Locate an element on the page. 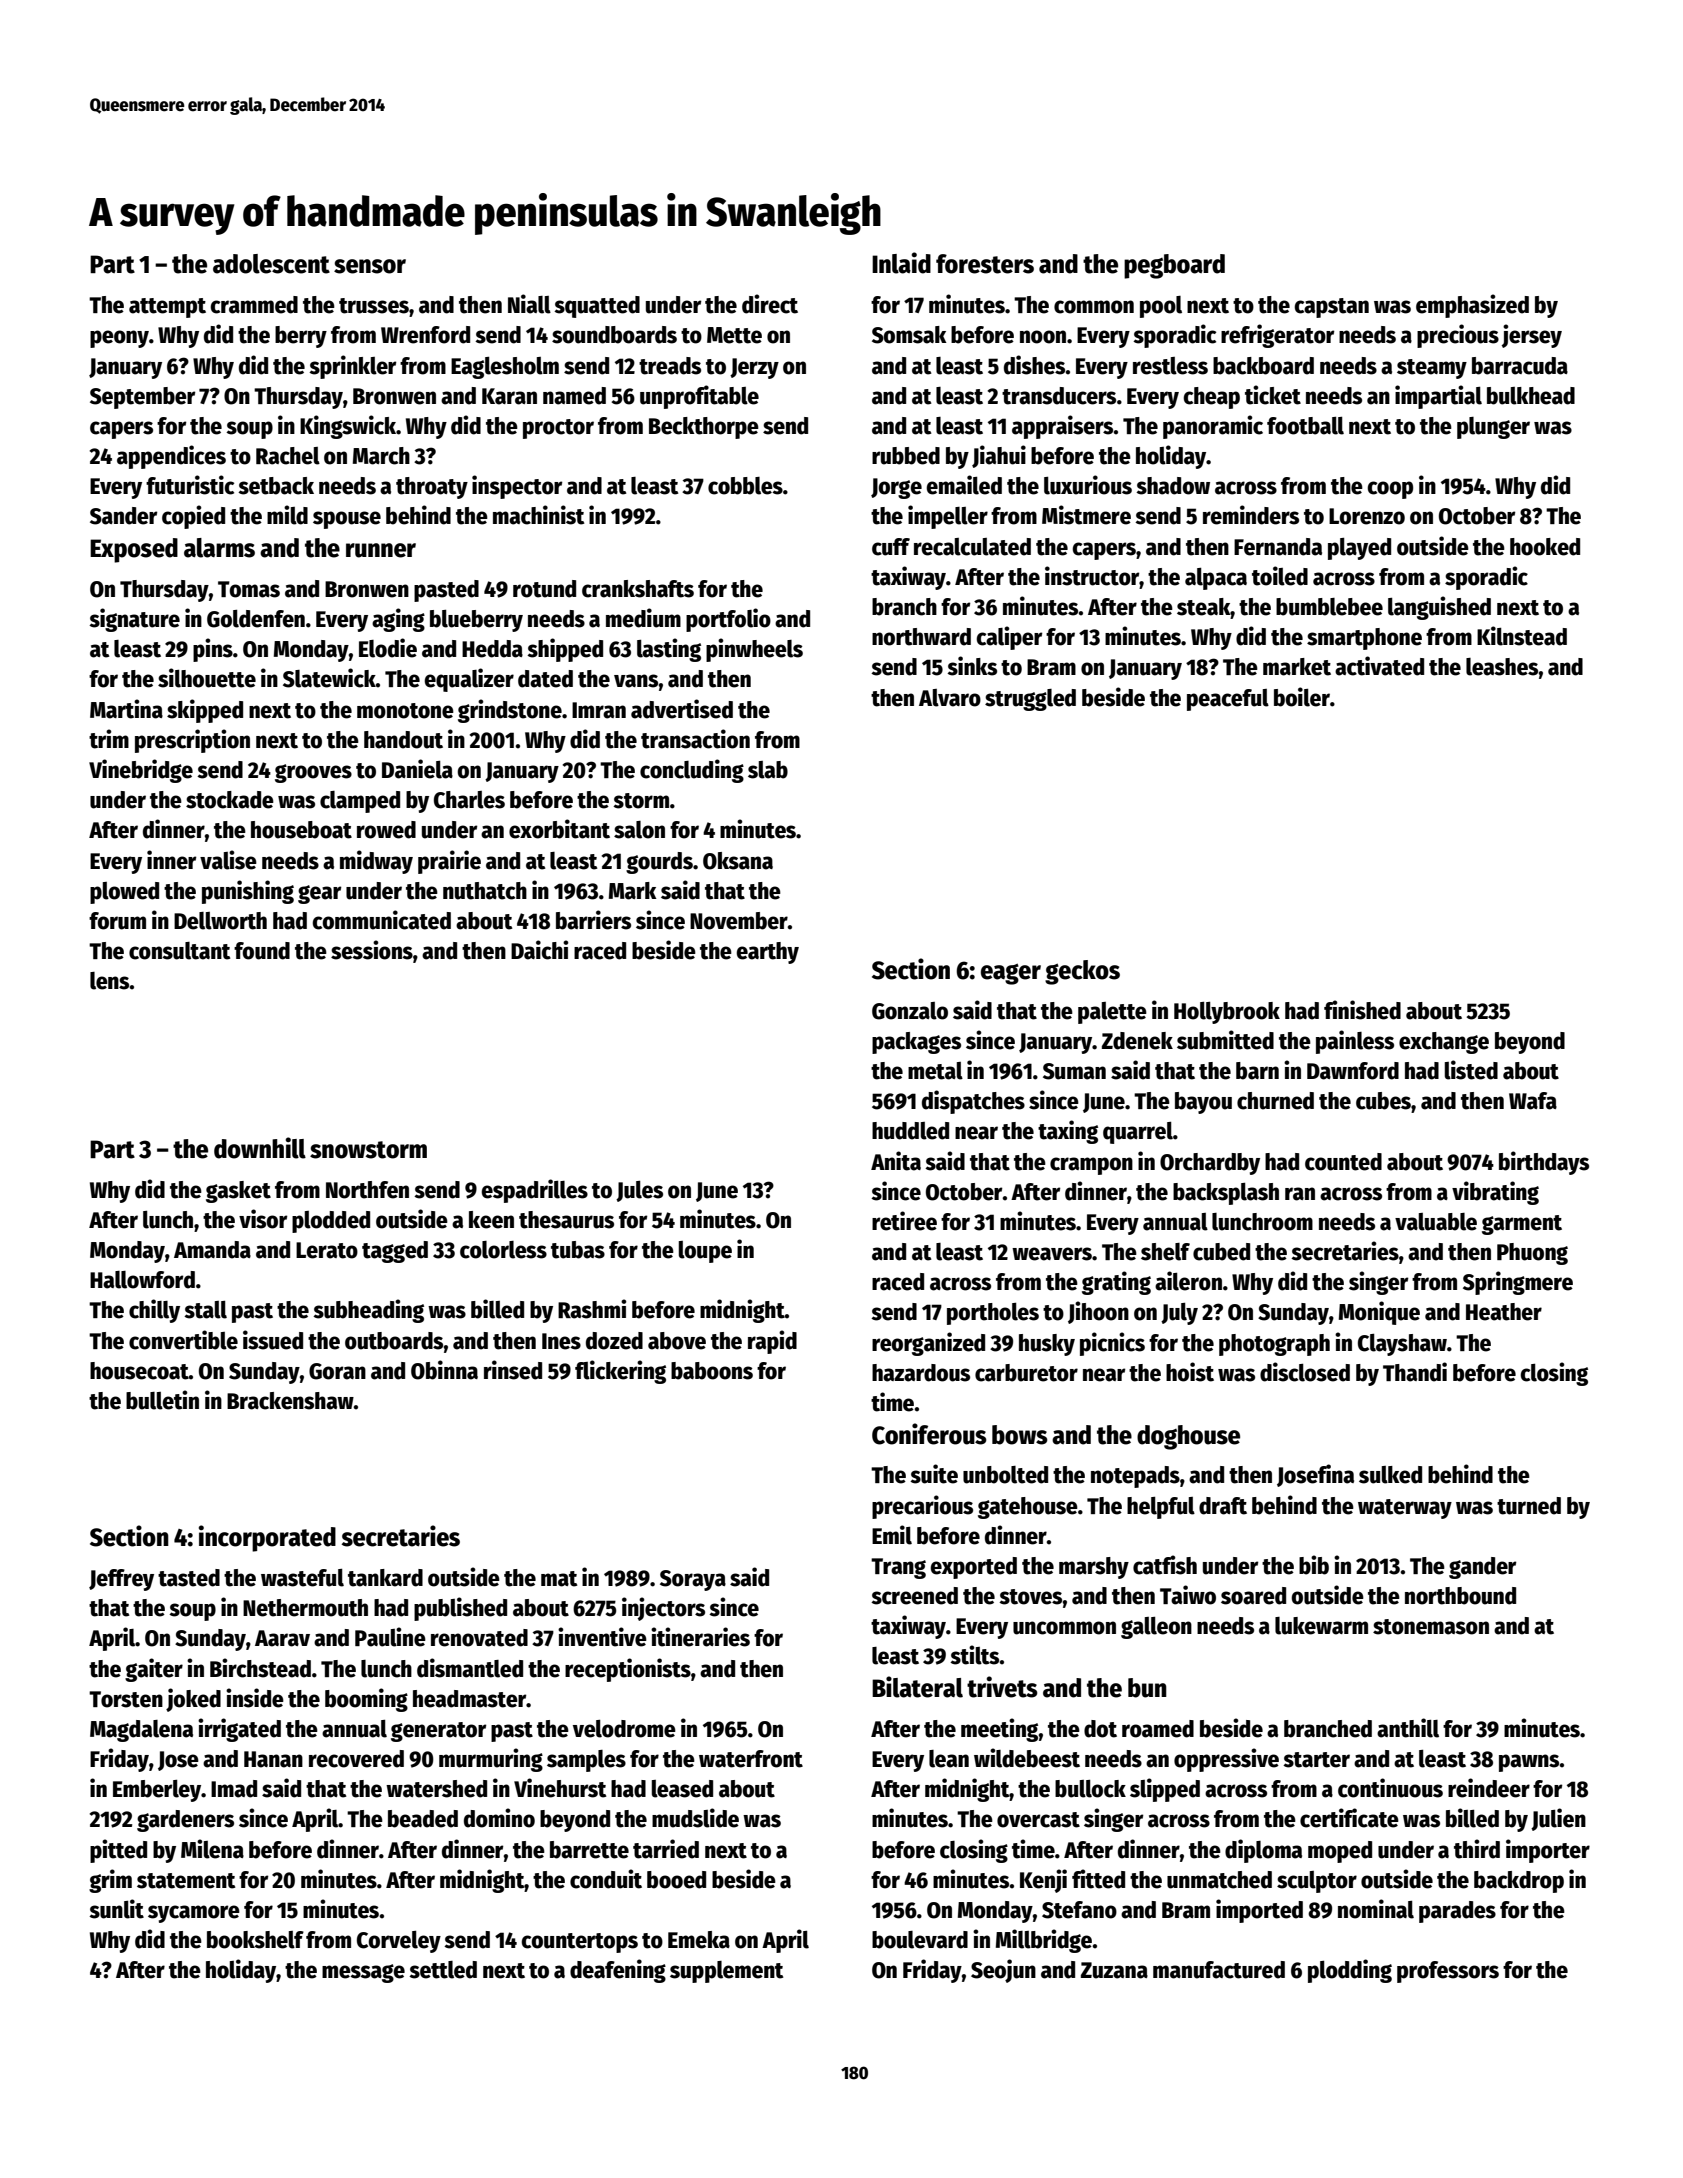  supplement is located at coordinates (726, 1972).
